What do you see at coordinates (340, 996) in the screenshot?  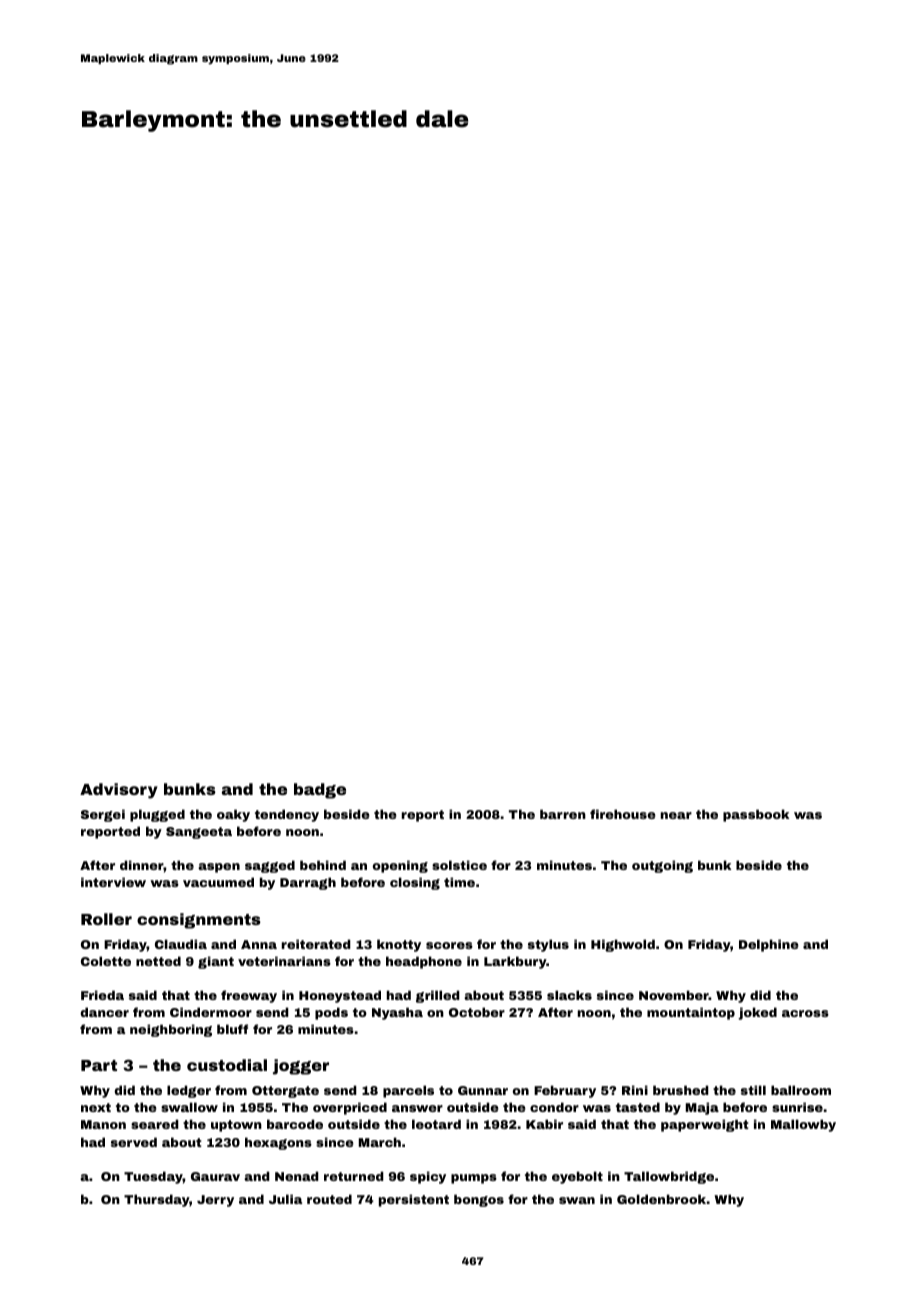 I see `Honeystead` at bounding box center [340, 996].
